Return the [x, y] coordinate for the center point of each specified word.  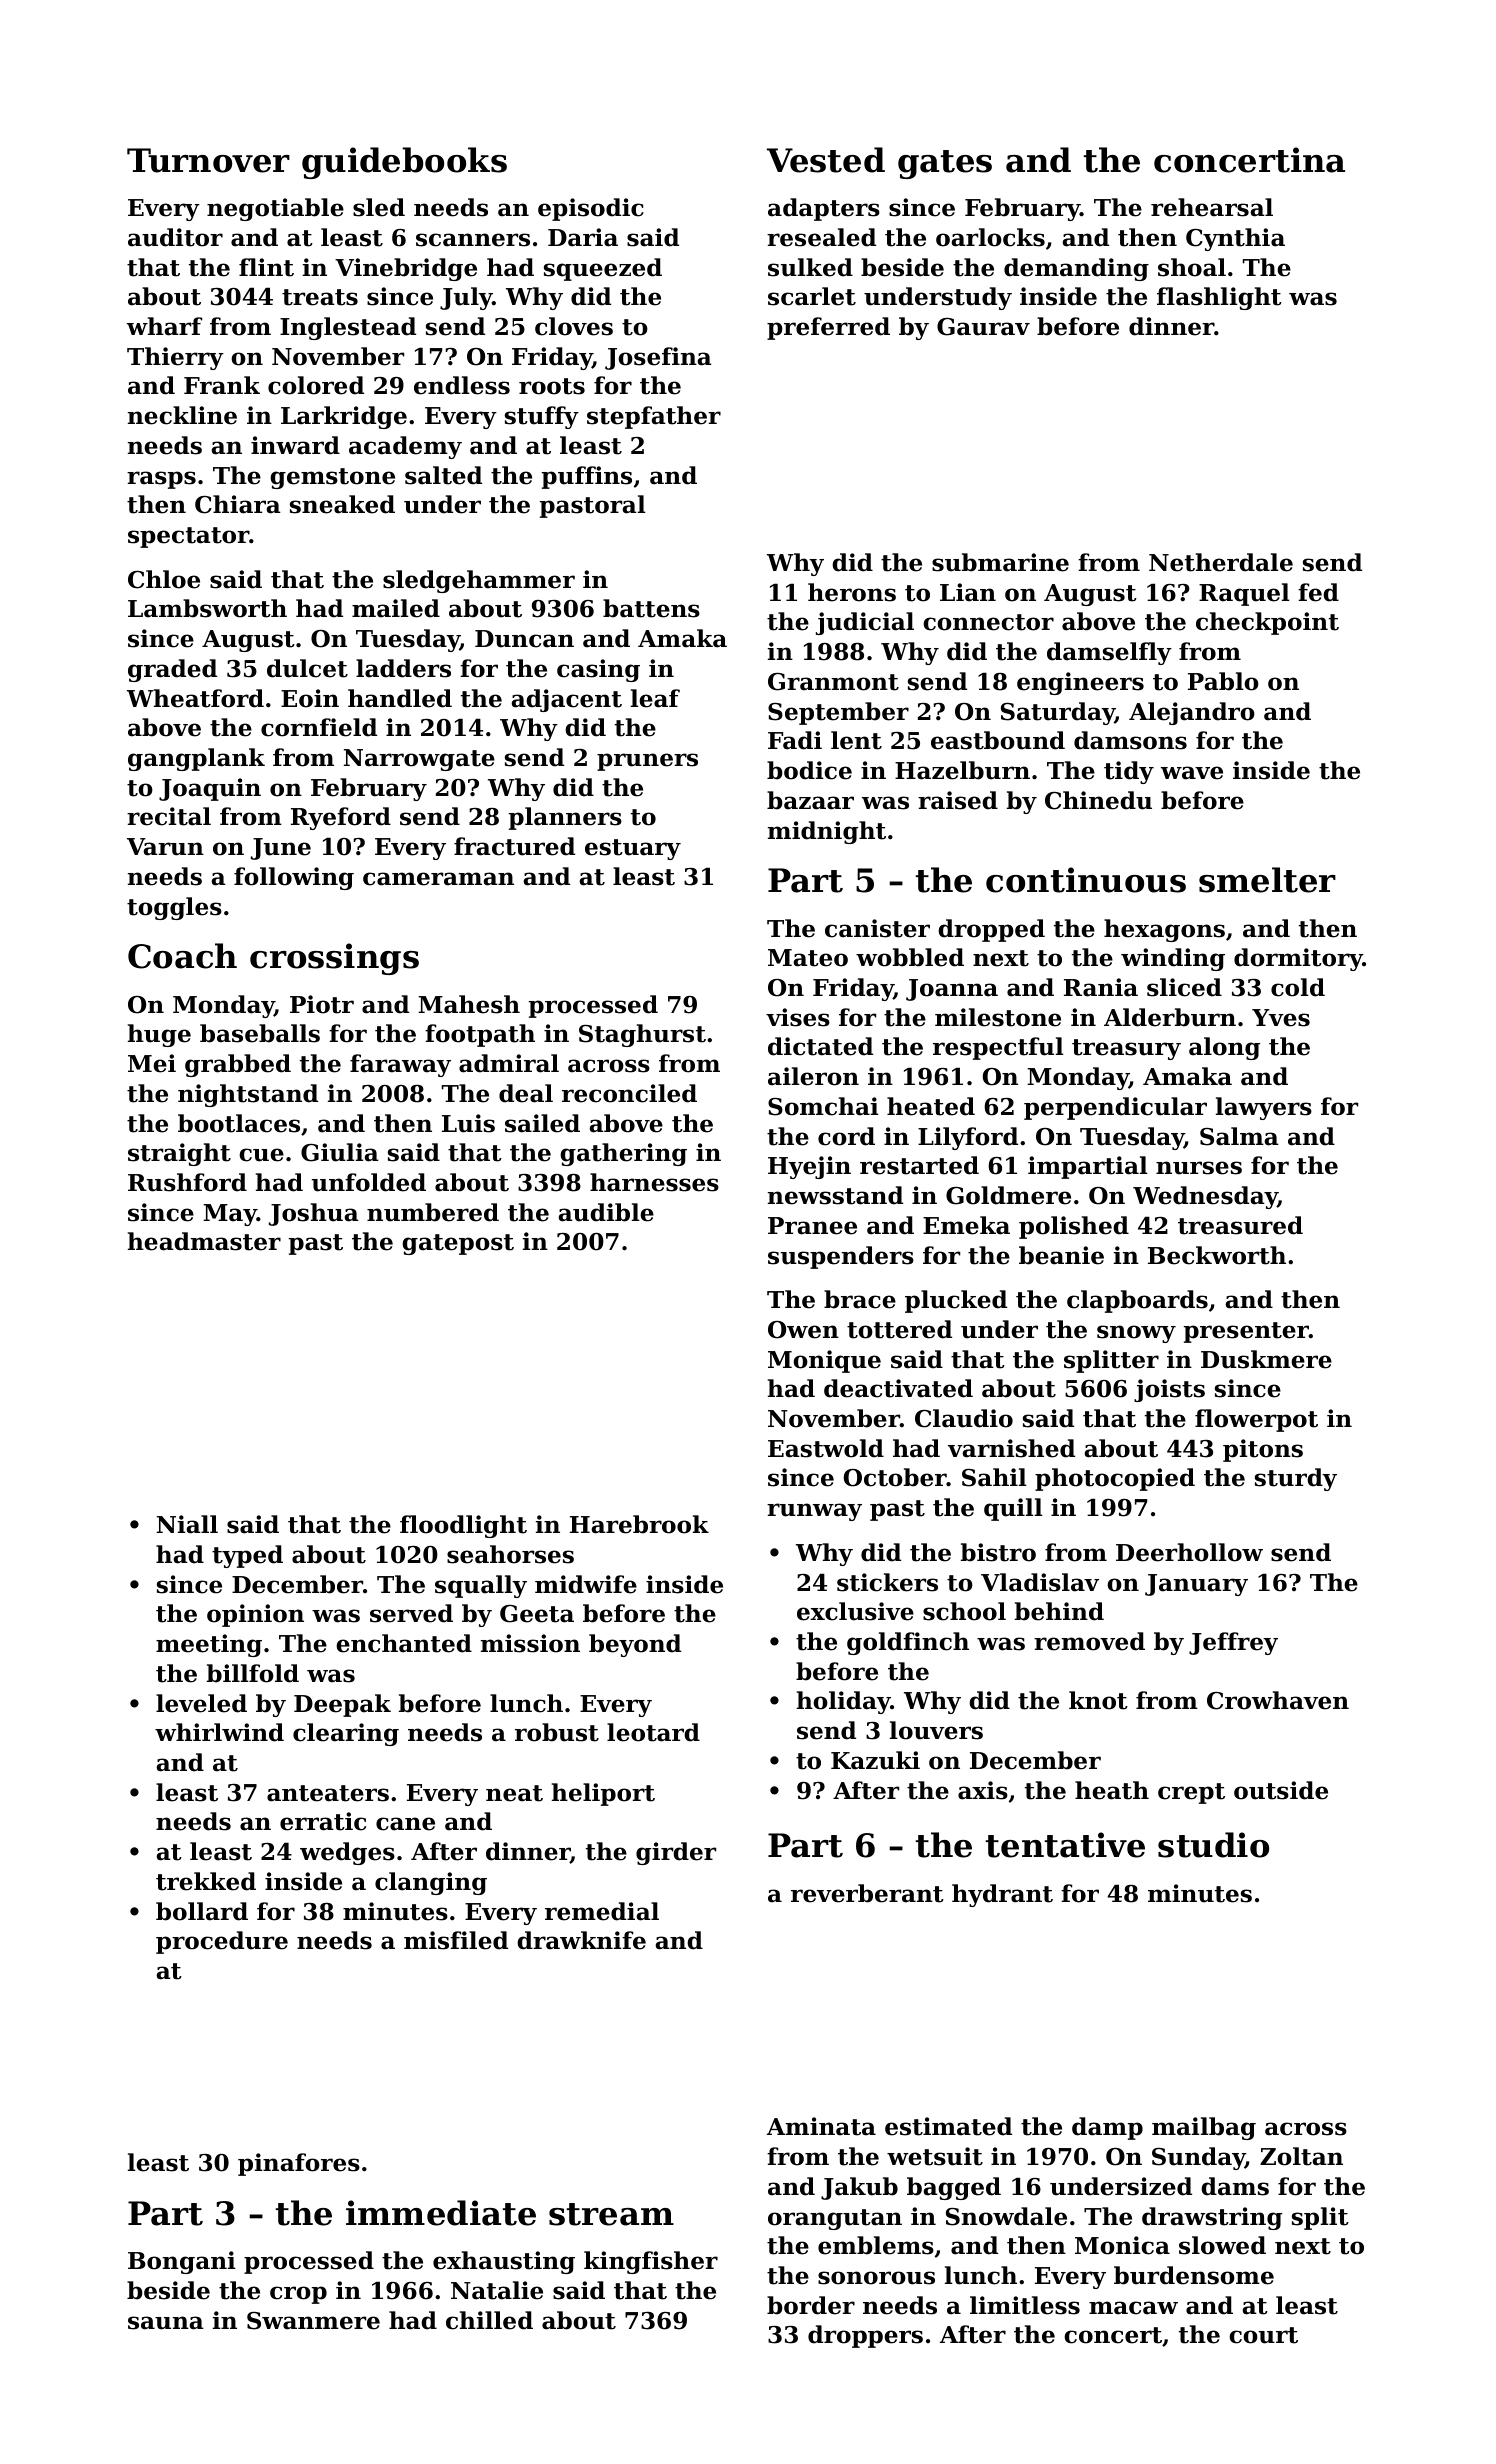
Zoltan [1301, 2156]
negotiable [275, 209]
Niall [187, 1524]
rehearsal [1212, 207]
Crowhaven [1278, 1700]
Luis [468, 1123]
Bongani [182, 2262]
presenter [1246, 1332]
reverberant [867, 1893]
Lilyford [968, 1138]
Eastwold [826, 1448]
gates [945, 164]
